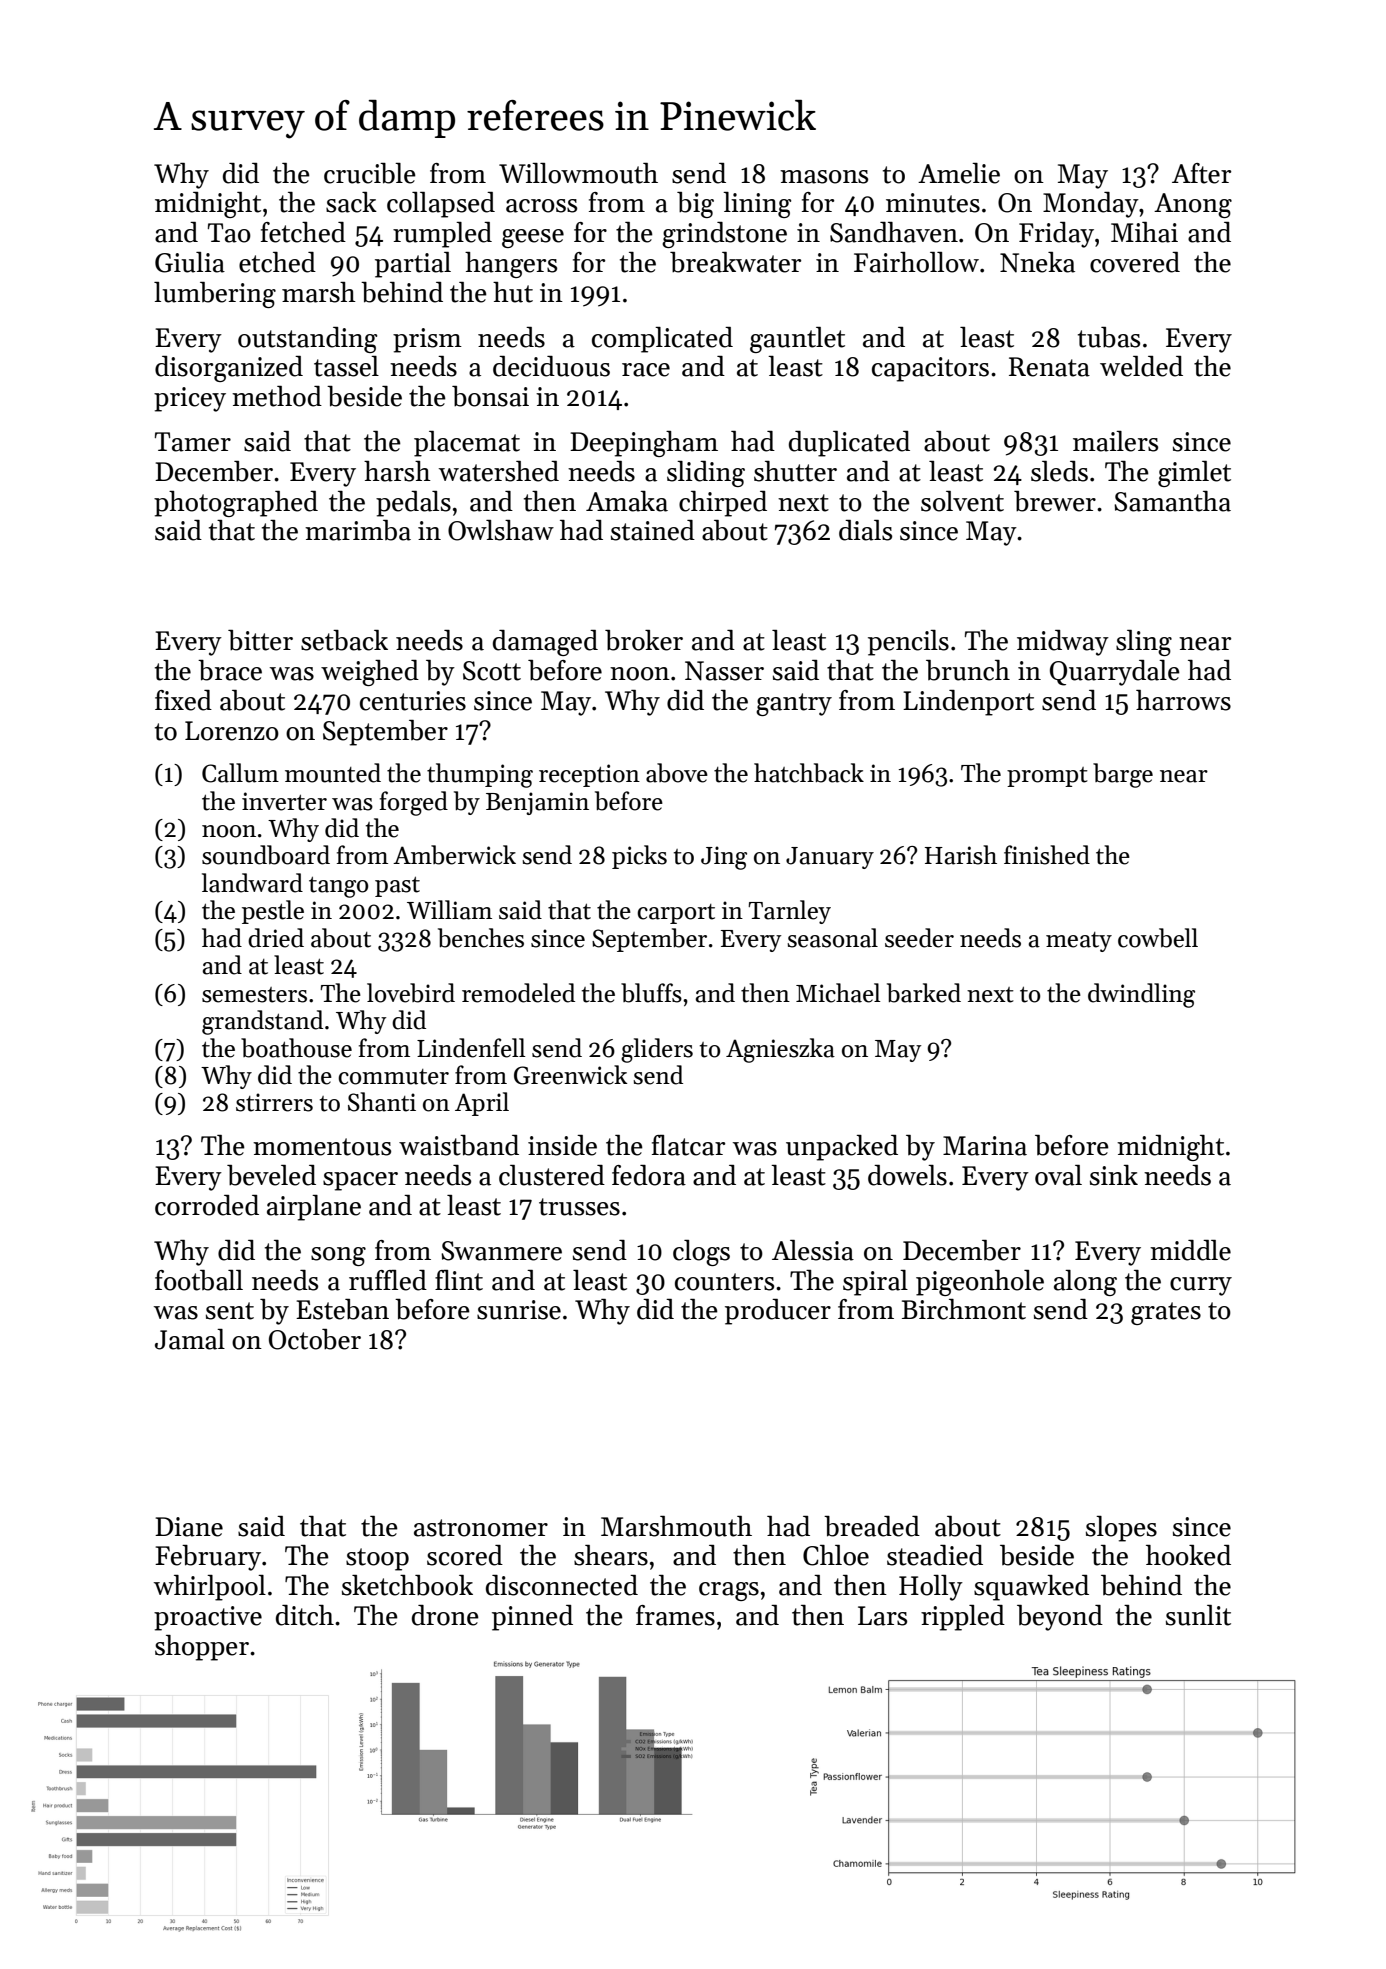 Image resolution: width=1386 pixels, height=1969 pixels. I want to click on rippled, so click(963, 1618).
